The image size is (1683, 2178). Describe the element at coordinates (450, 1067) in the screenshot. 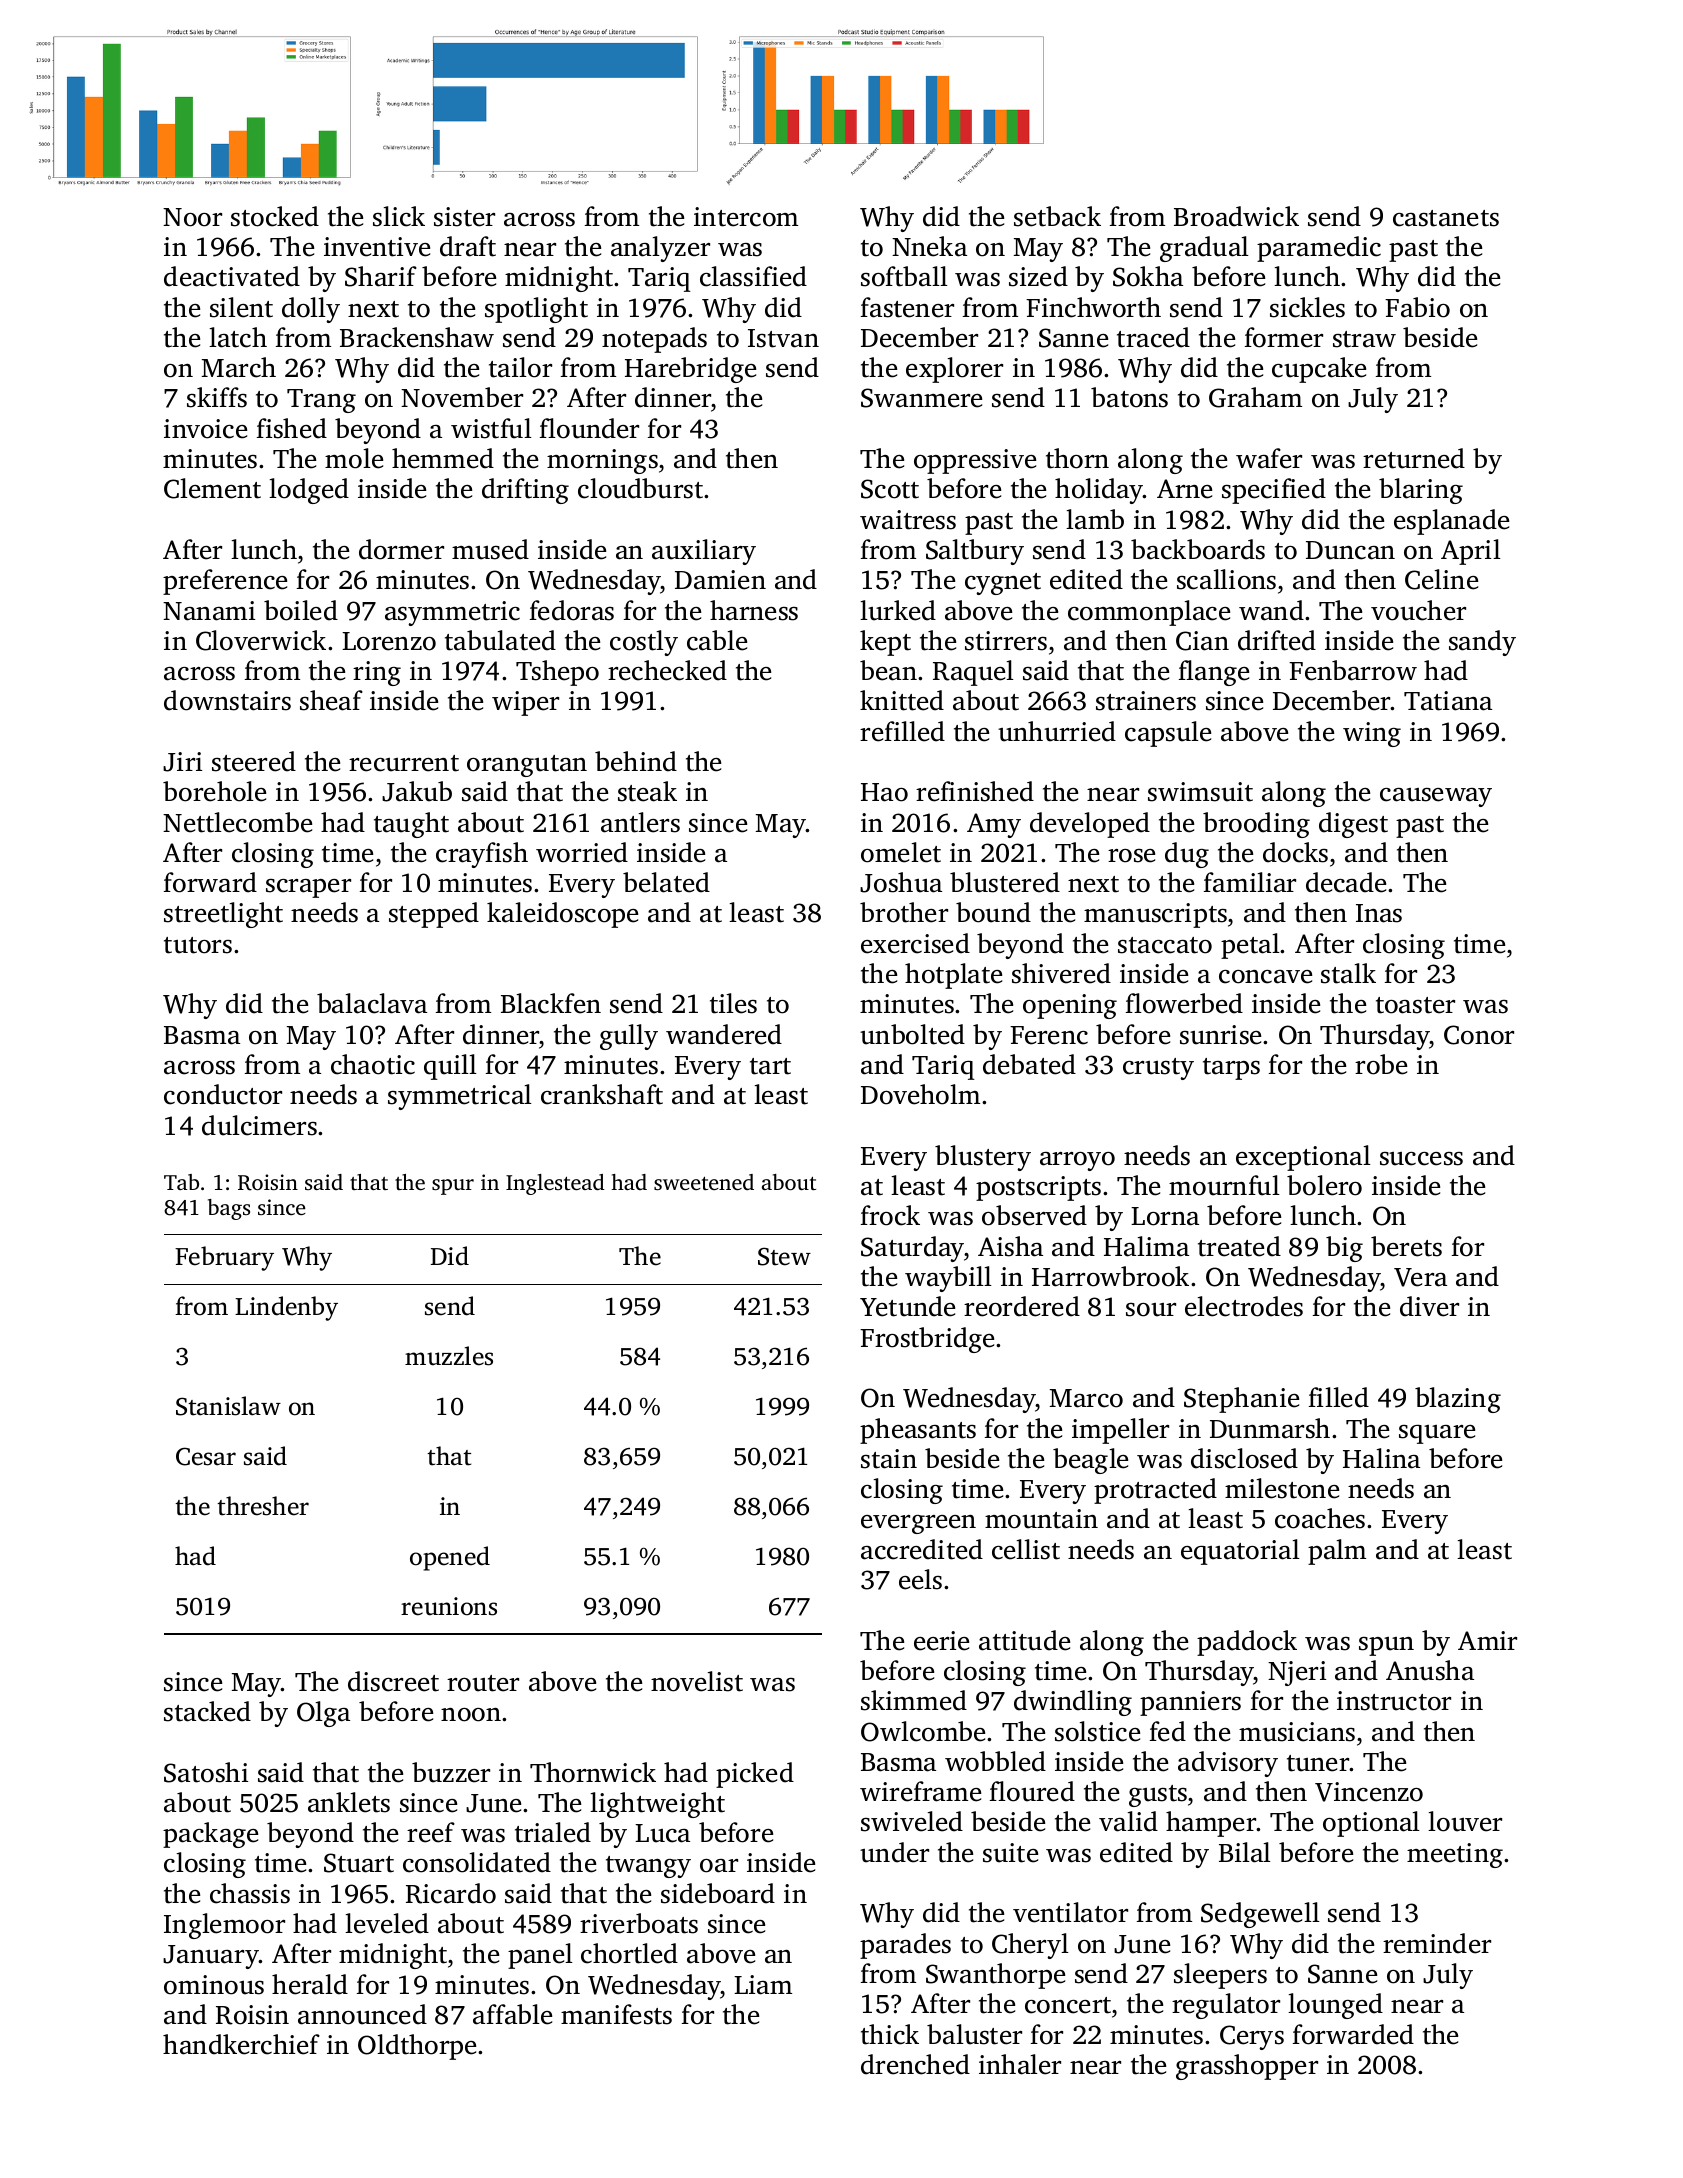

I see `quill` at that location.
